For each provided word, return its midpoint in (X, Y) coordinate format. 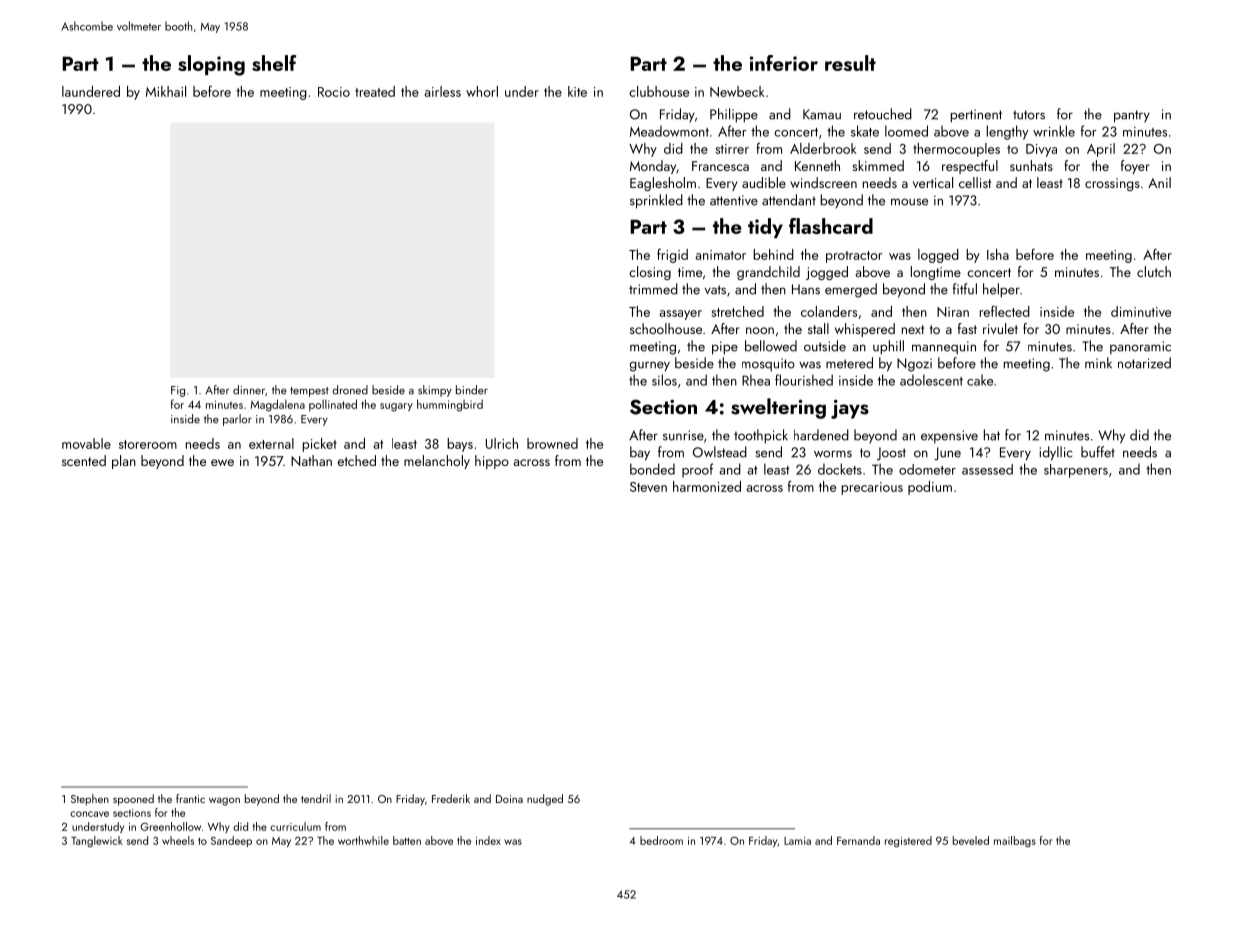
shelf (274, 63)
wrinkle (1054, 131)
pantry (1132, 116)
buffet (1098, 452)
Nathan (311, 460)
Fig (178, 391)
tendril (316, 798)
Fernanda (858, 840)
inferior (784, 63)
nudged (545, 800)
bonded (652, 469)
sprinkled (656, 201)
